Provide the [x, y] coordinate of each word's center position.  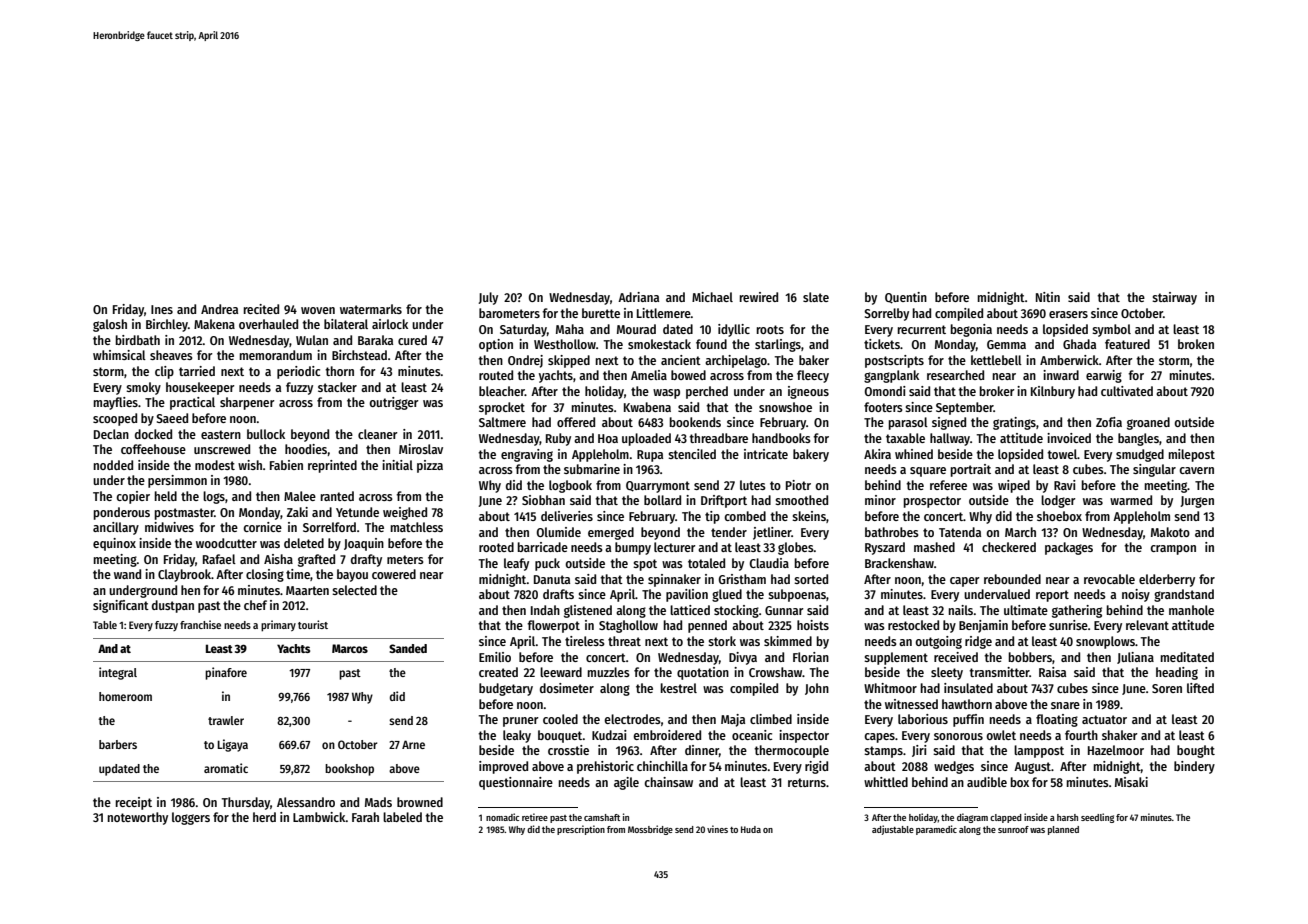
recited [261, 309]
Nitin [1048, 297]
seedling [1097, 818]
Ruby [558, 439]
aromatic [226, 768]
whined [914, 454]
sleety [947, 673]
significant [121, 606]
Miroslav [421, 449]
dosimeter [567, 688]
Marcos [350, 648]
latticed [690, 610]
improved [503, 767]
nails [961, 610]
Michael [712, 297]
